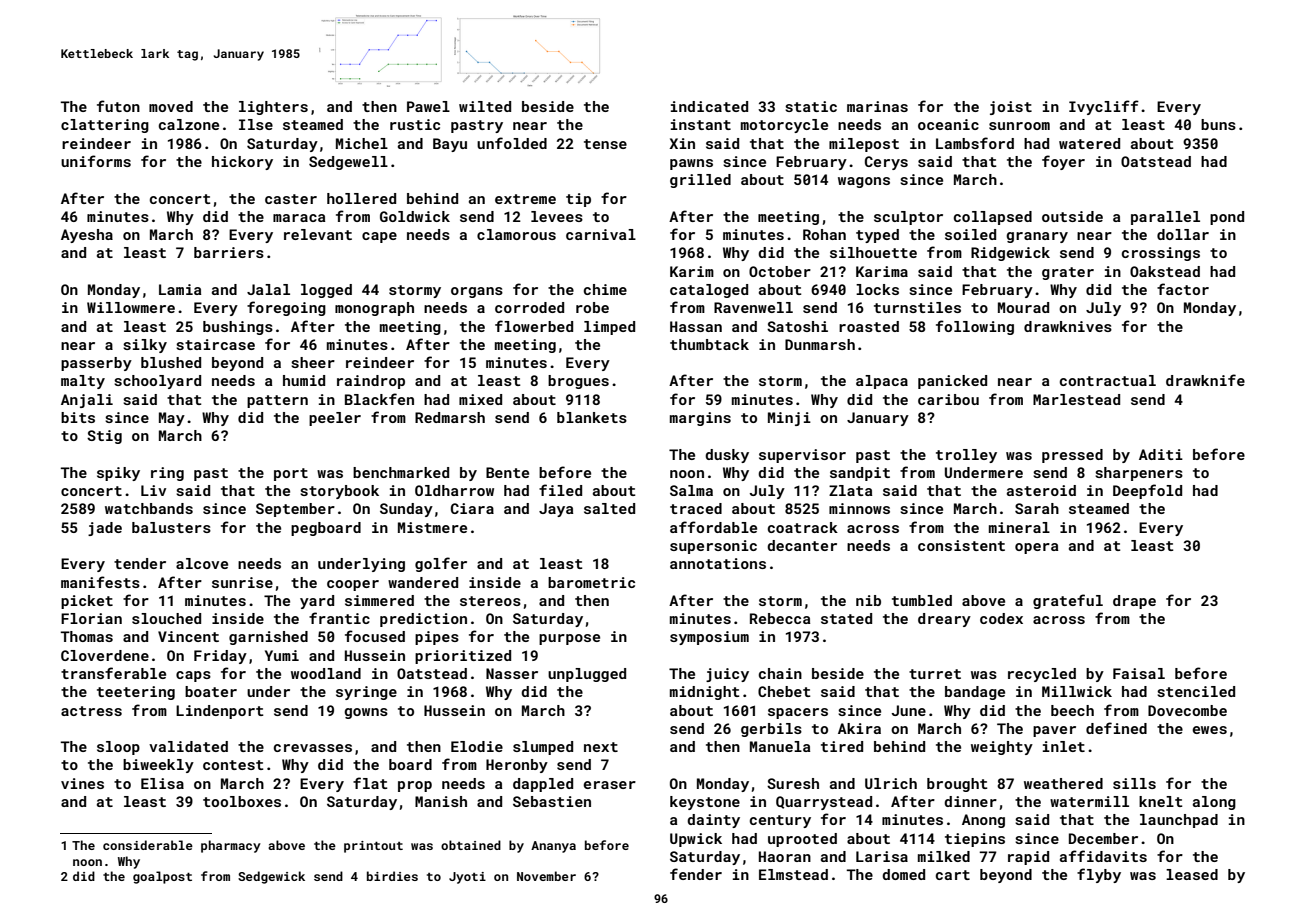  Describe the element at coordinates (1116, 728) in the screenshot. I see `defined` at that location.
